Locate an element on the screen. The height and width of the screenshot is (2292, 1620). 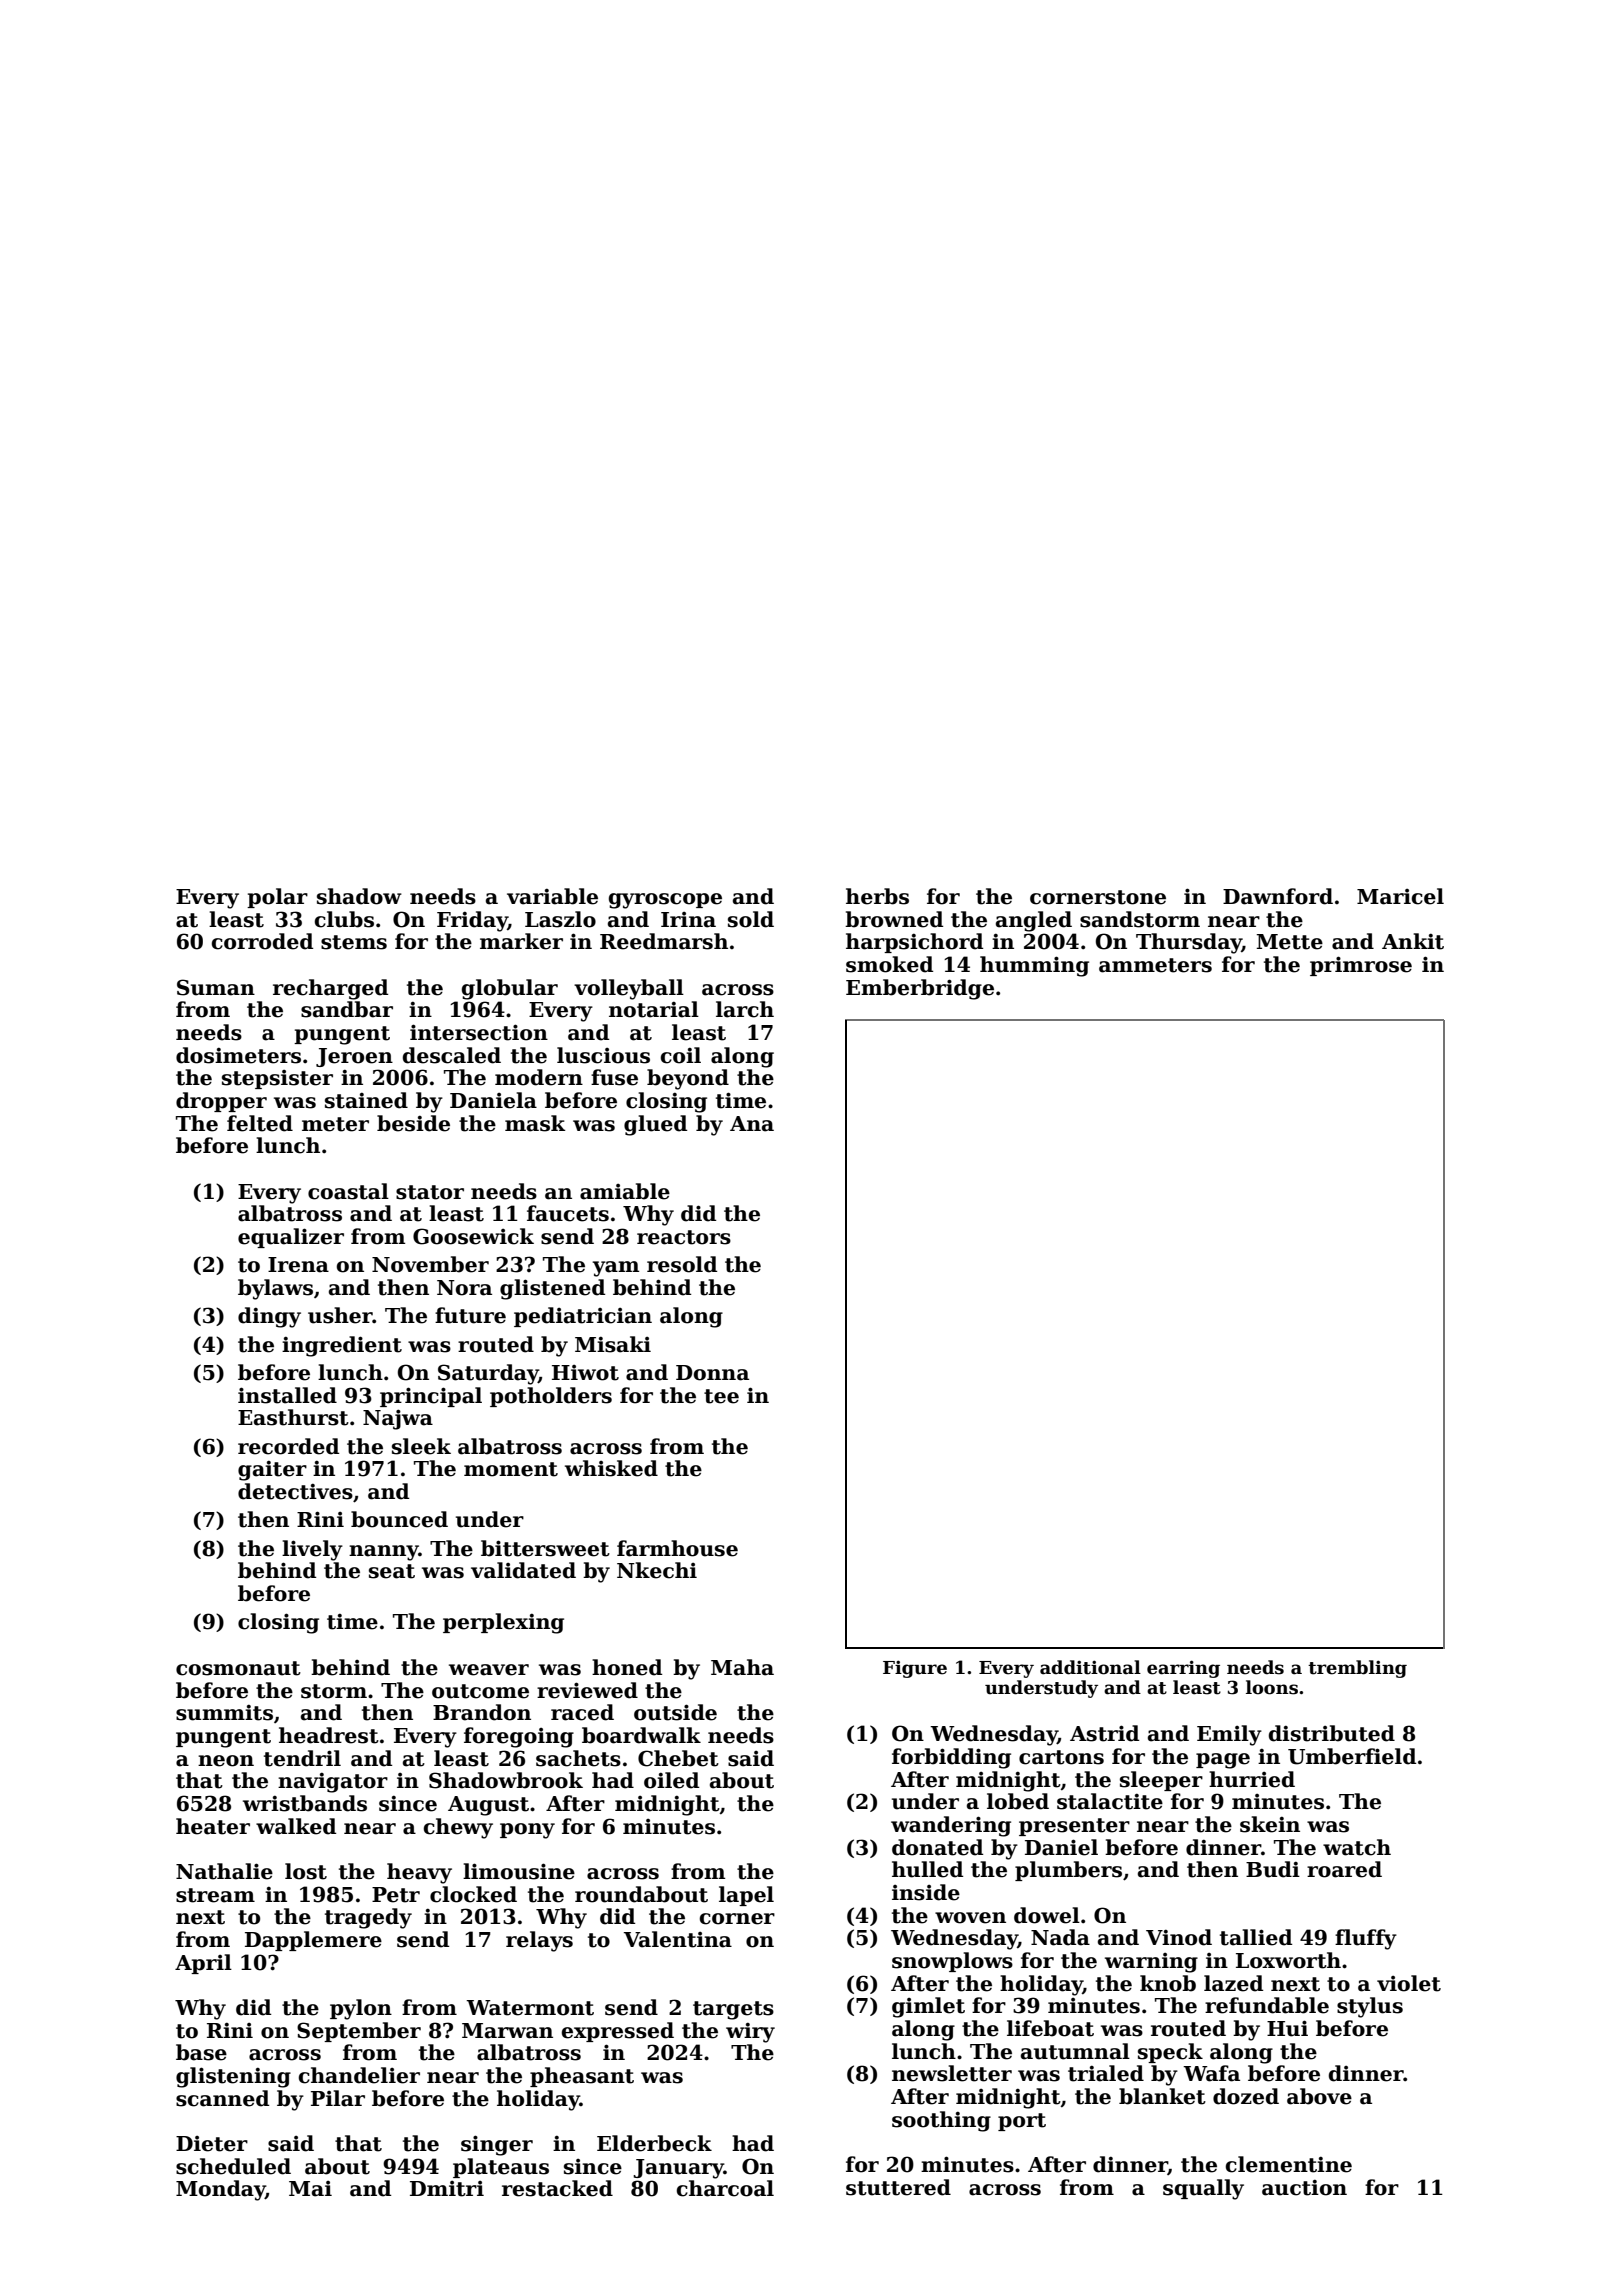
September is located at coordinates (359, 2032).
